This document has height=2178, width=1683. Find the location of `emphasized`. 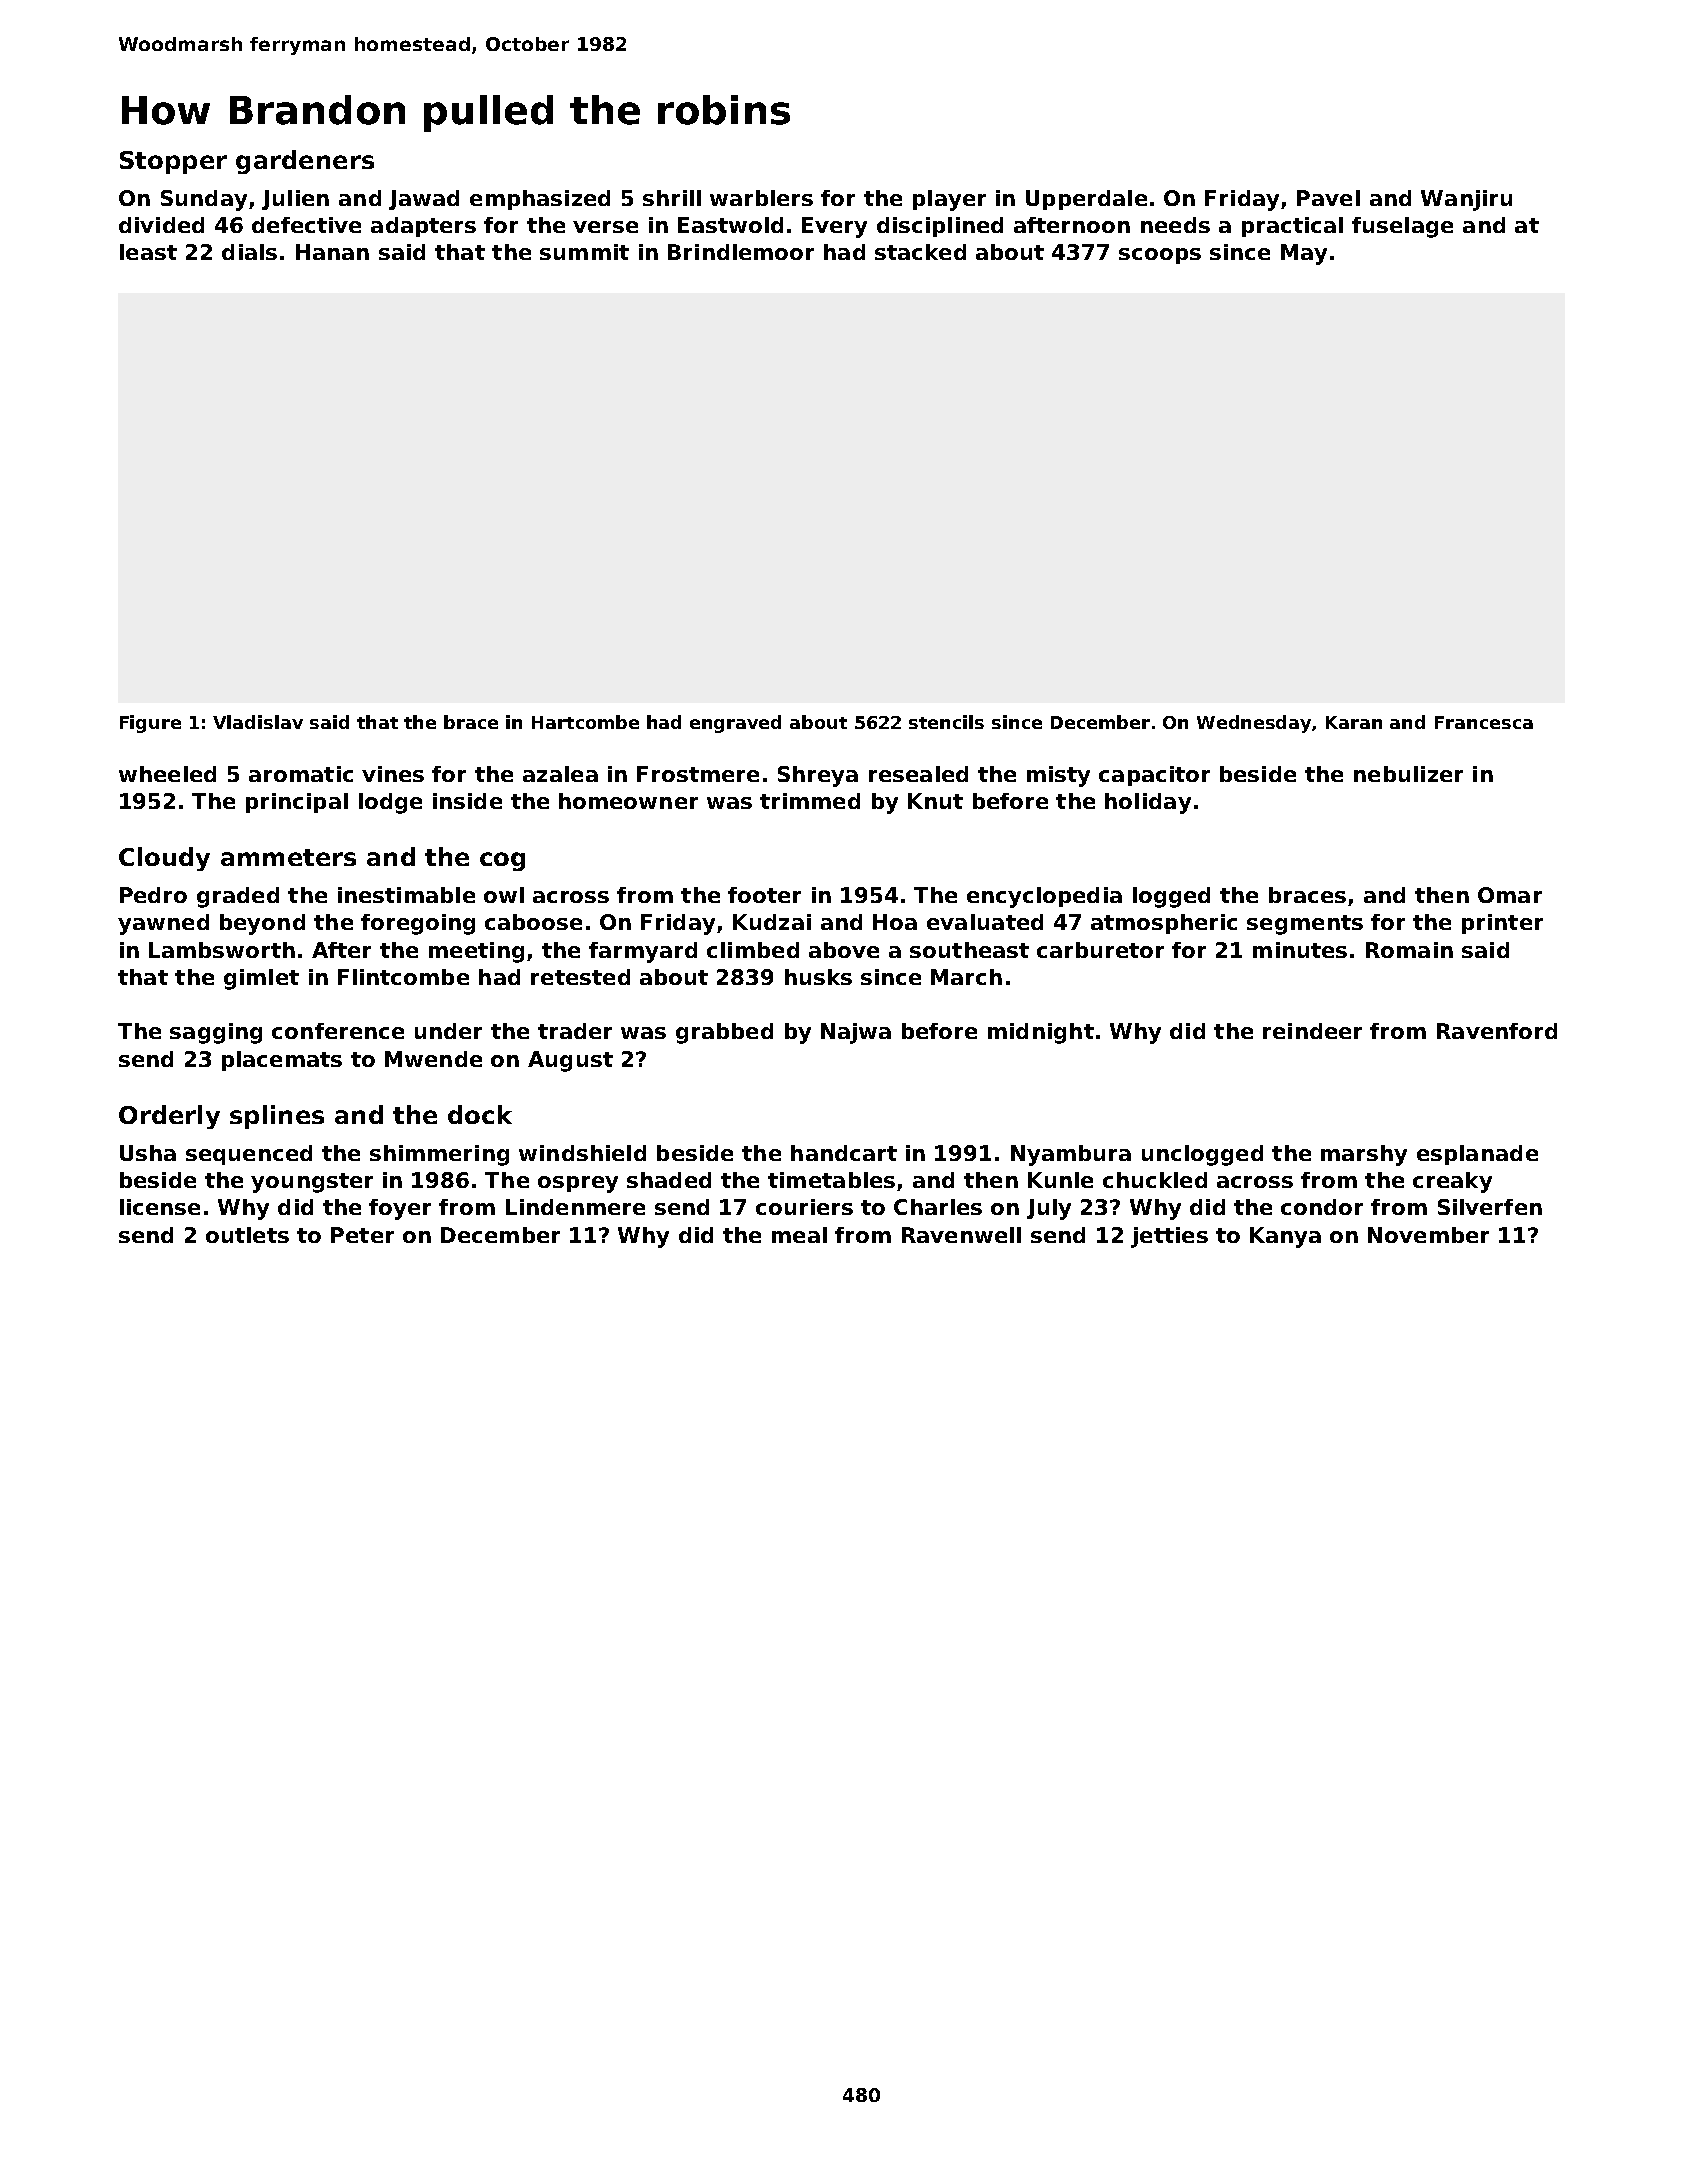

emphasized is located at coordinates (540, 200).
